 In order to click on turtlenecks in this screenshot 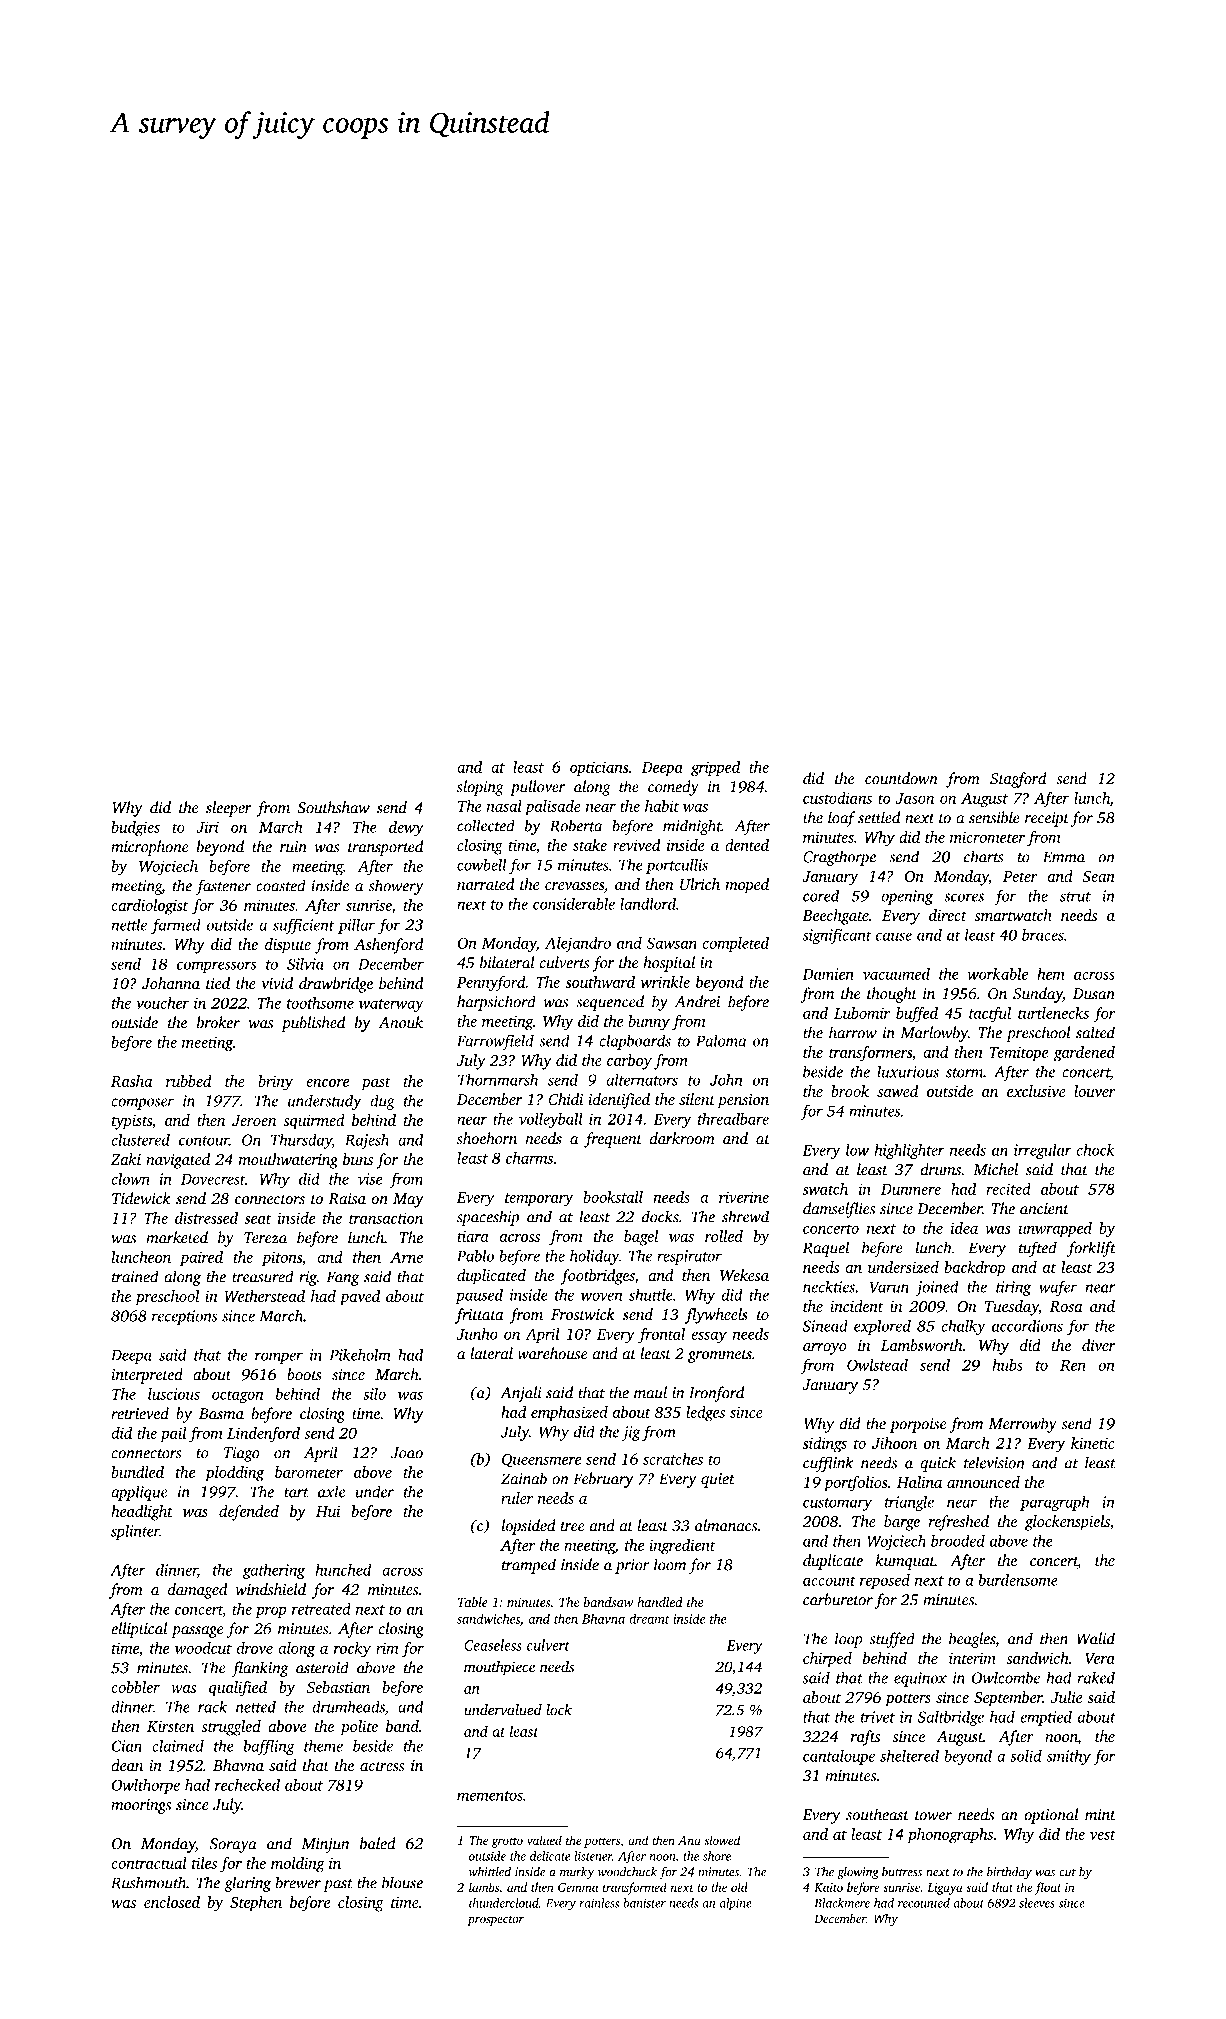, I will do `click(1053, 1013)`.
